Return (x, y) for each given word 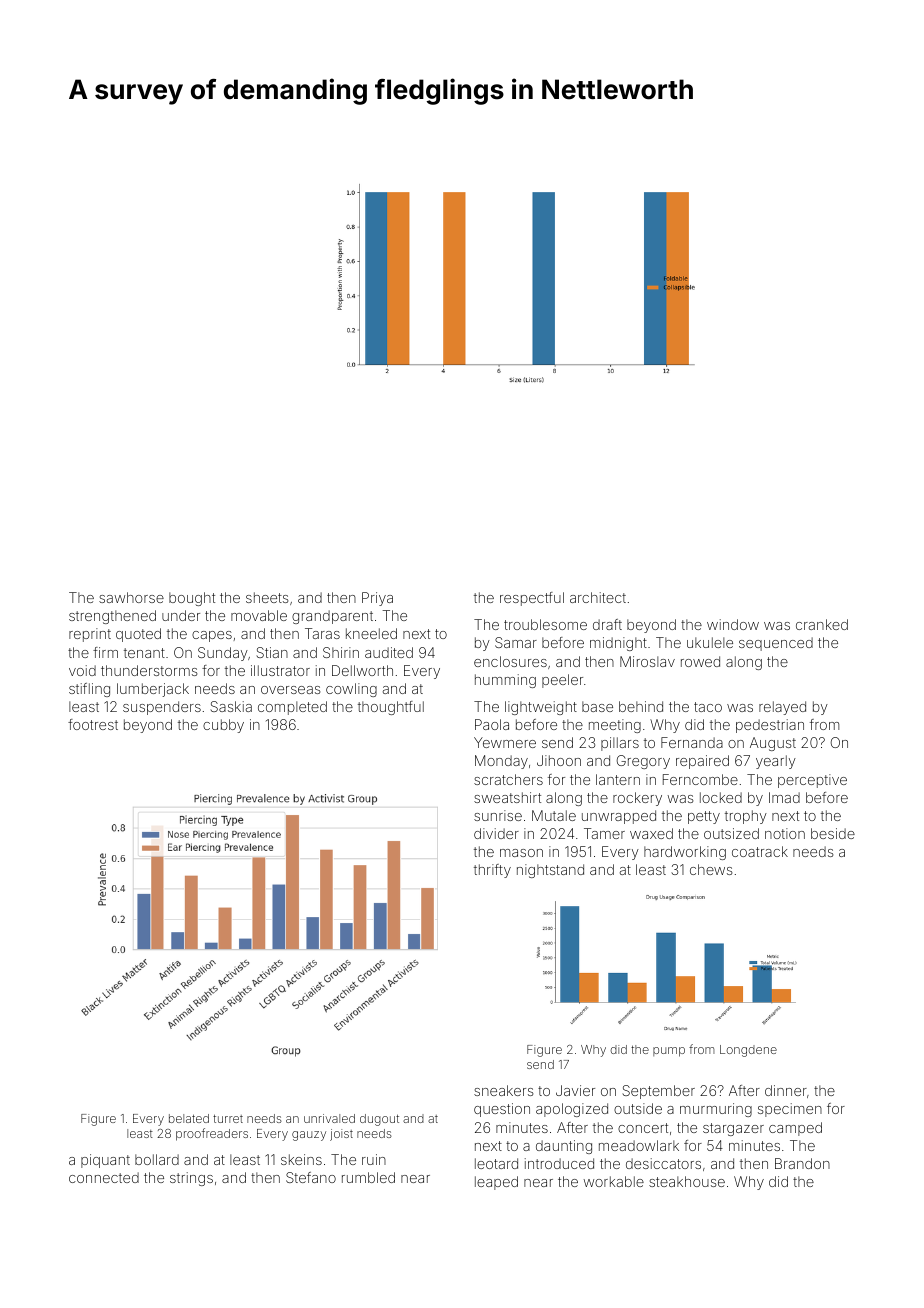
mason (521, 853)
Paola (492, 724)
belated (189, 1118)
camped (795, 1129)
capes (212, 636)
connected (104, 1177)
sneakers (504, 1090)
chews (711, 869)
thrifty (492, 871)
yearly (776, 762)
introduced (559, 1163)
